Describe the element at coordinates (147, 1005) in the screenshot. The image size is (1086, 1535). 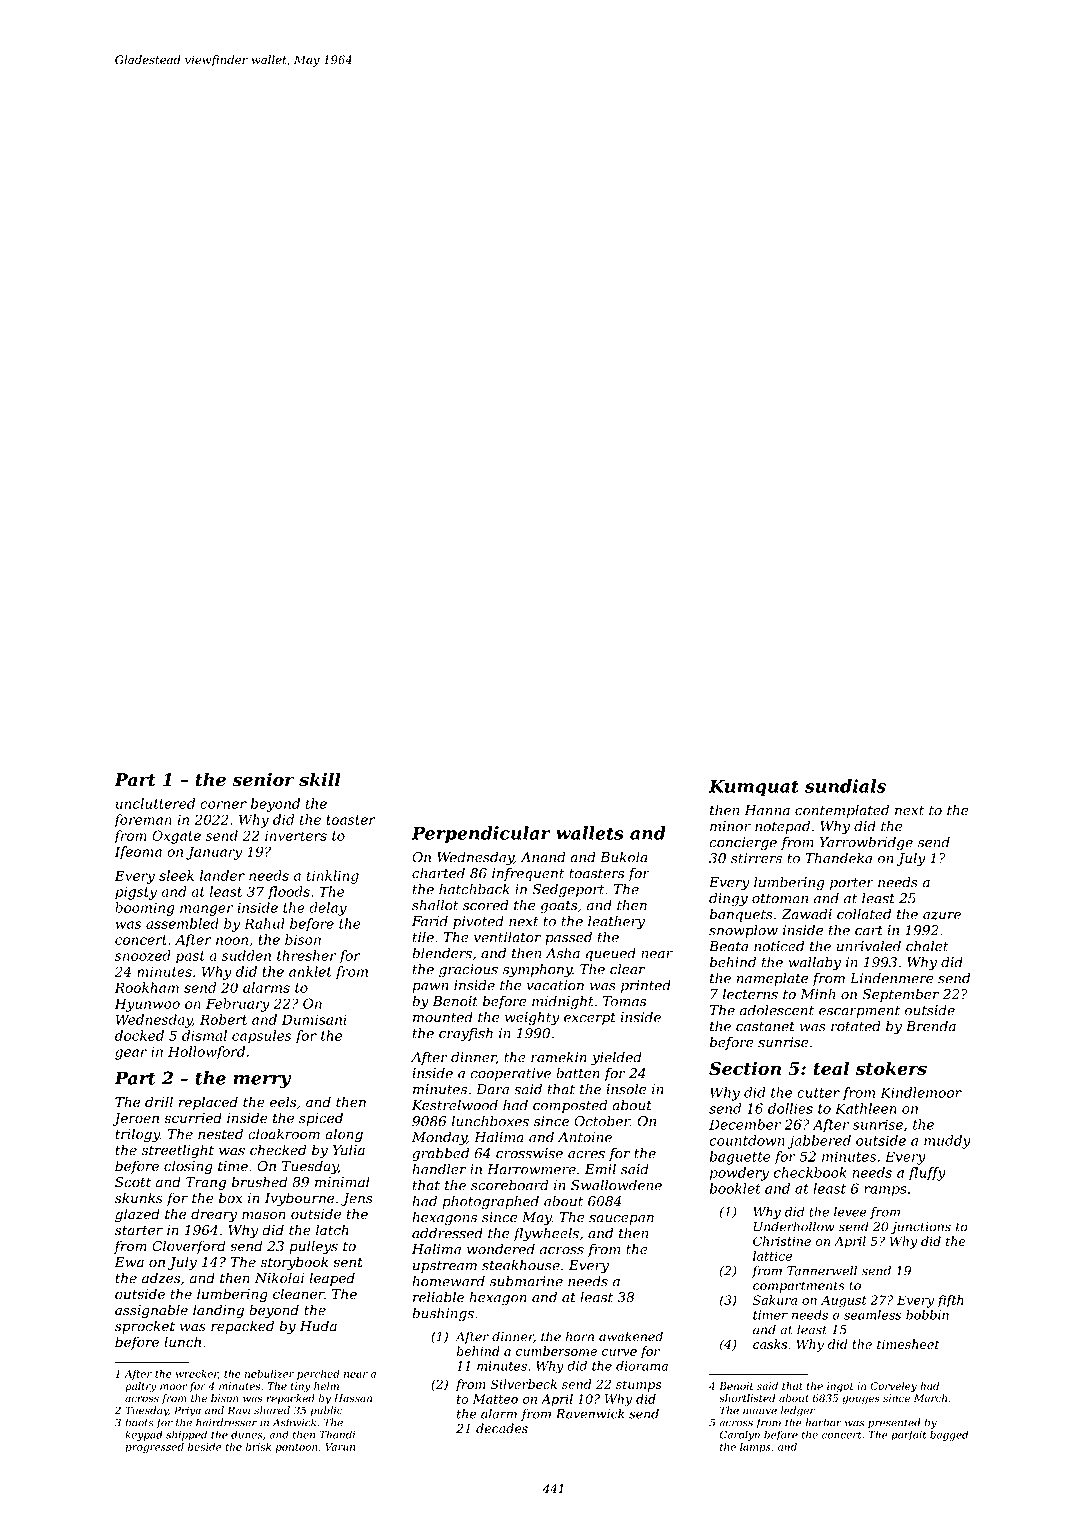
I see `Hyunwoo` at that location.
